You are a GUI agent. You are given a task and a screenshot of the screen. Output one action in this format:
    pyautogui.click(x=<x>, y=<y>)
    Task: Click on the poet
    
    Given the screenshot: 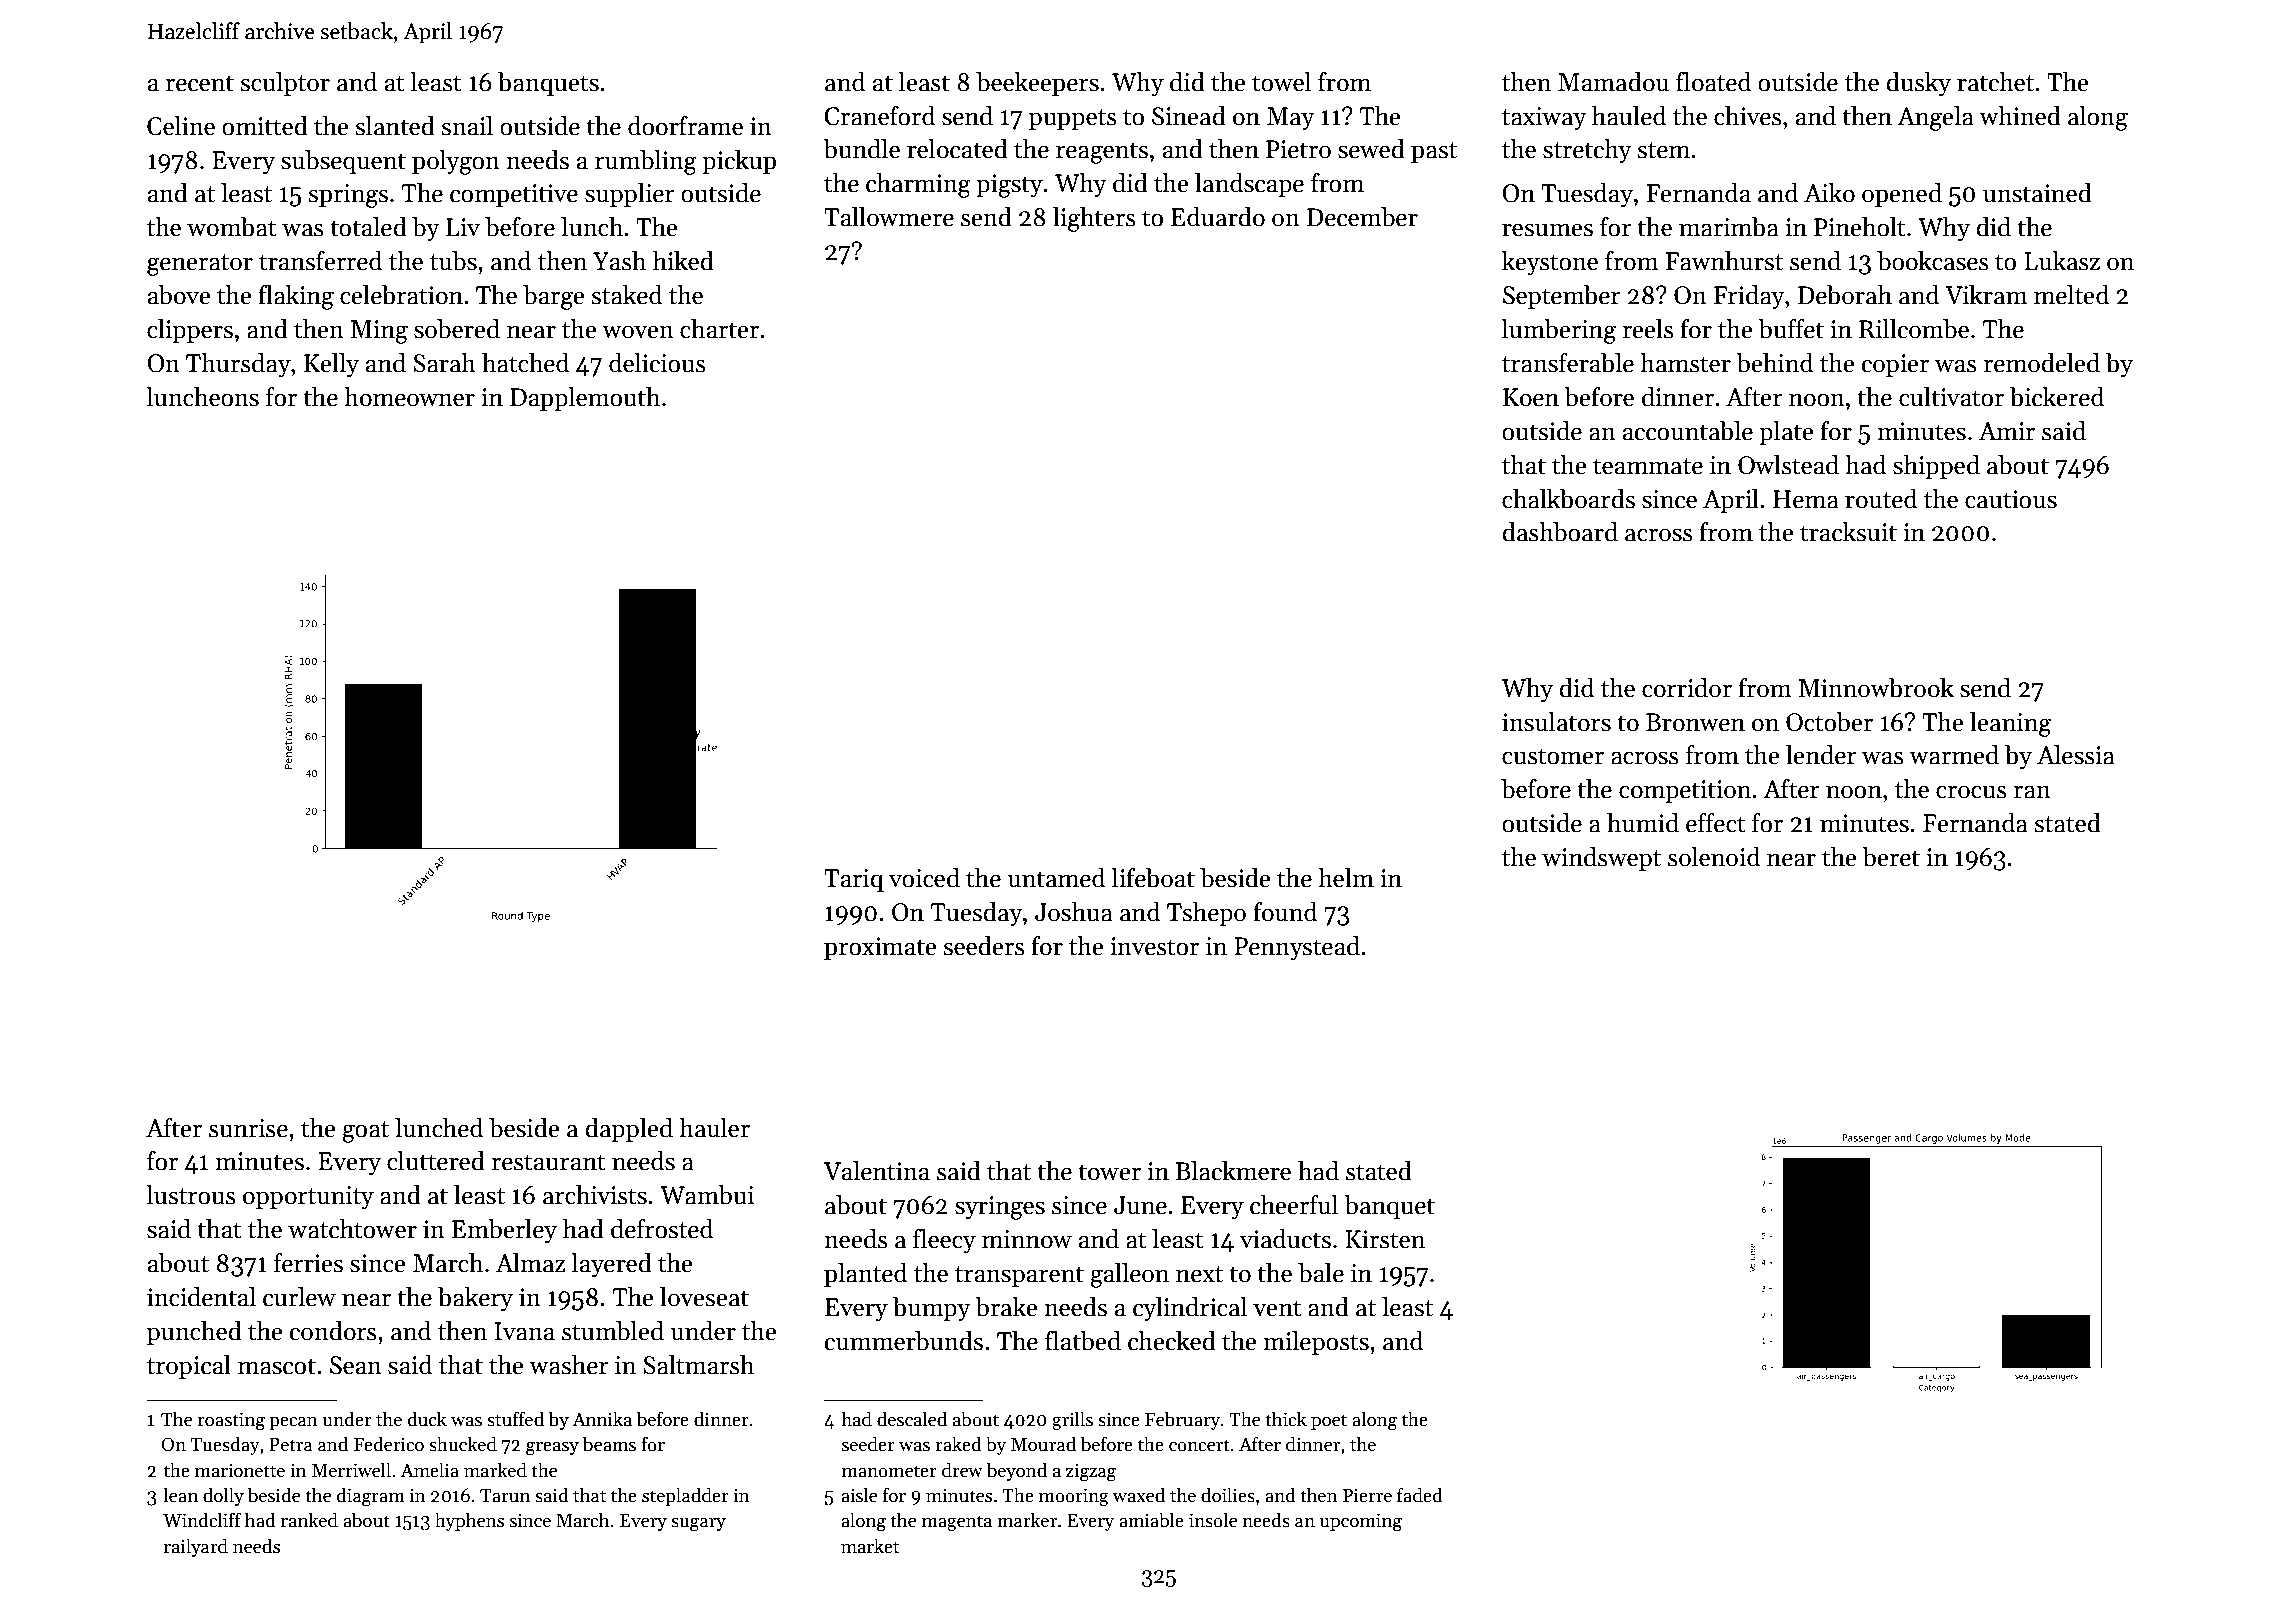 What is the action you would take?
    pyautogui.click(x=1329, y=1422)
